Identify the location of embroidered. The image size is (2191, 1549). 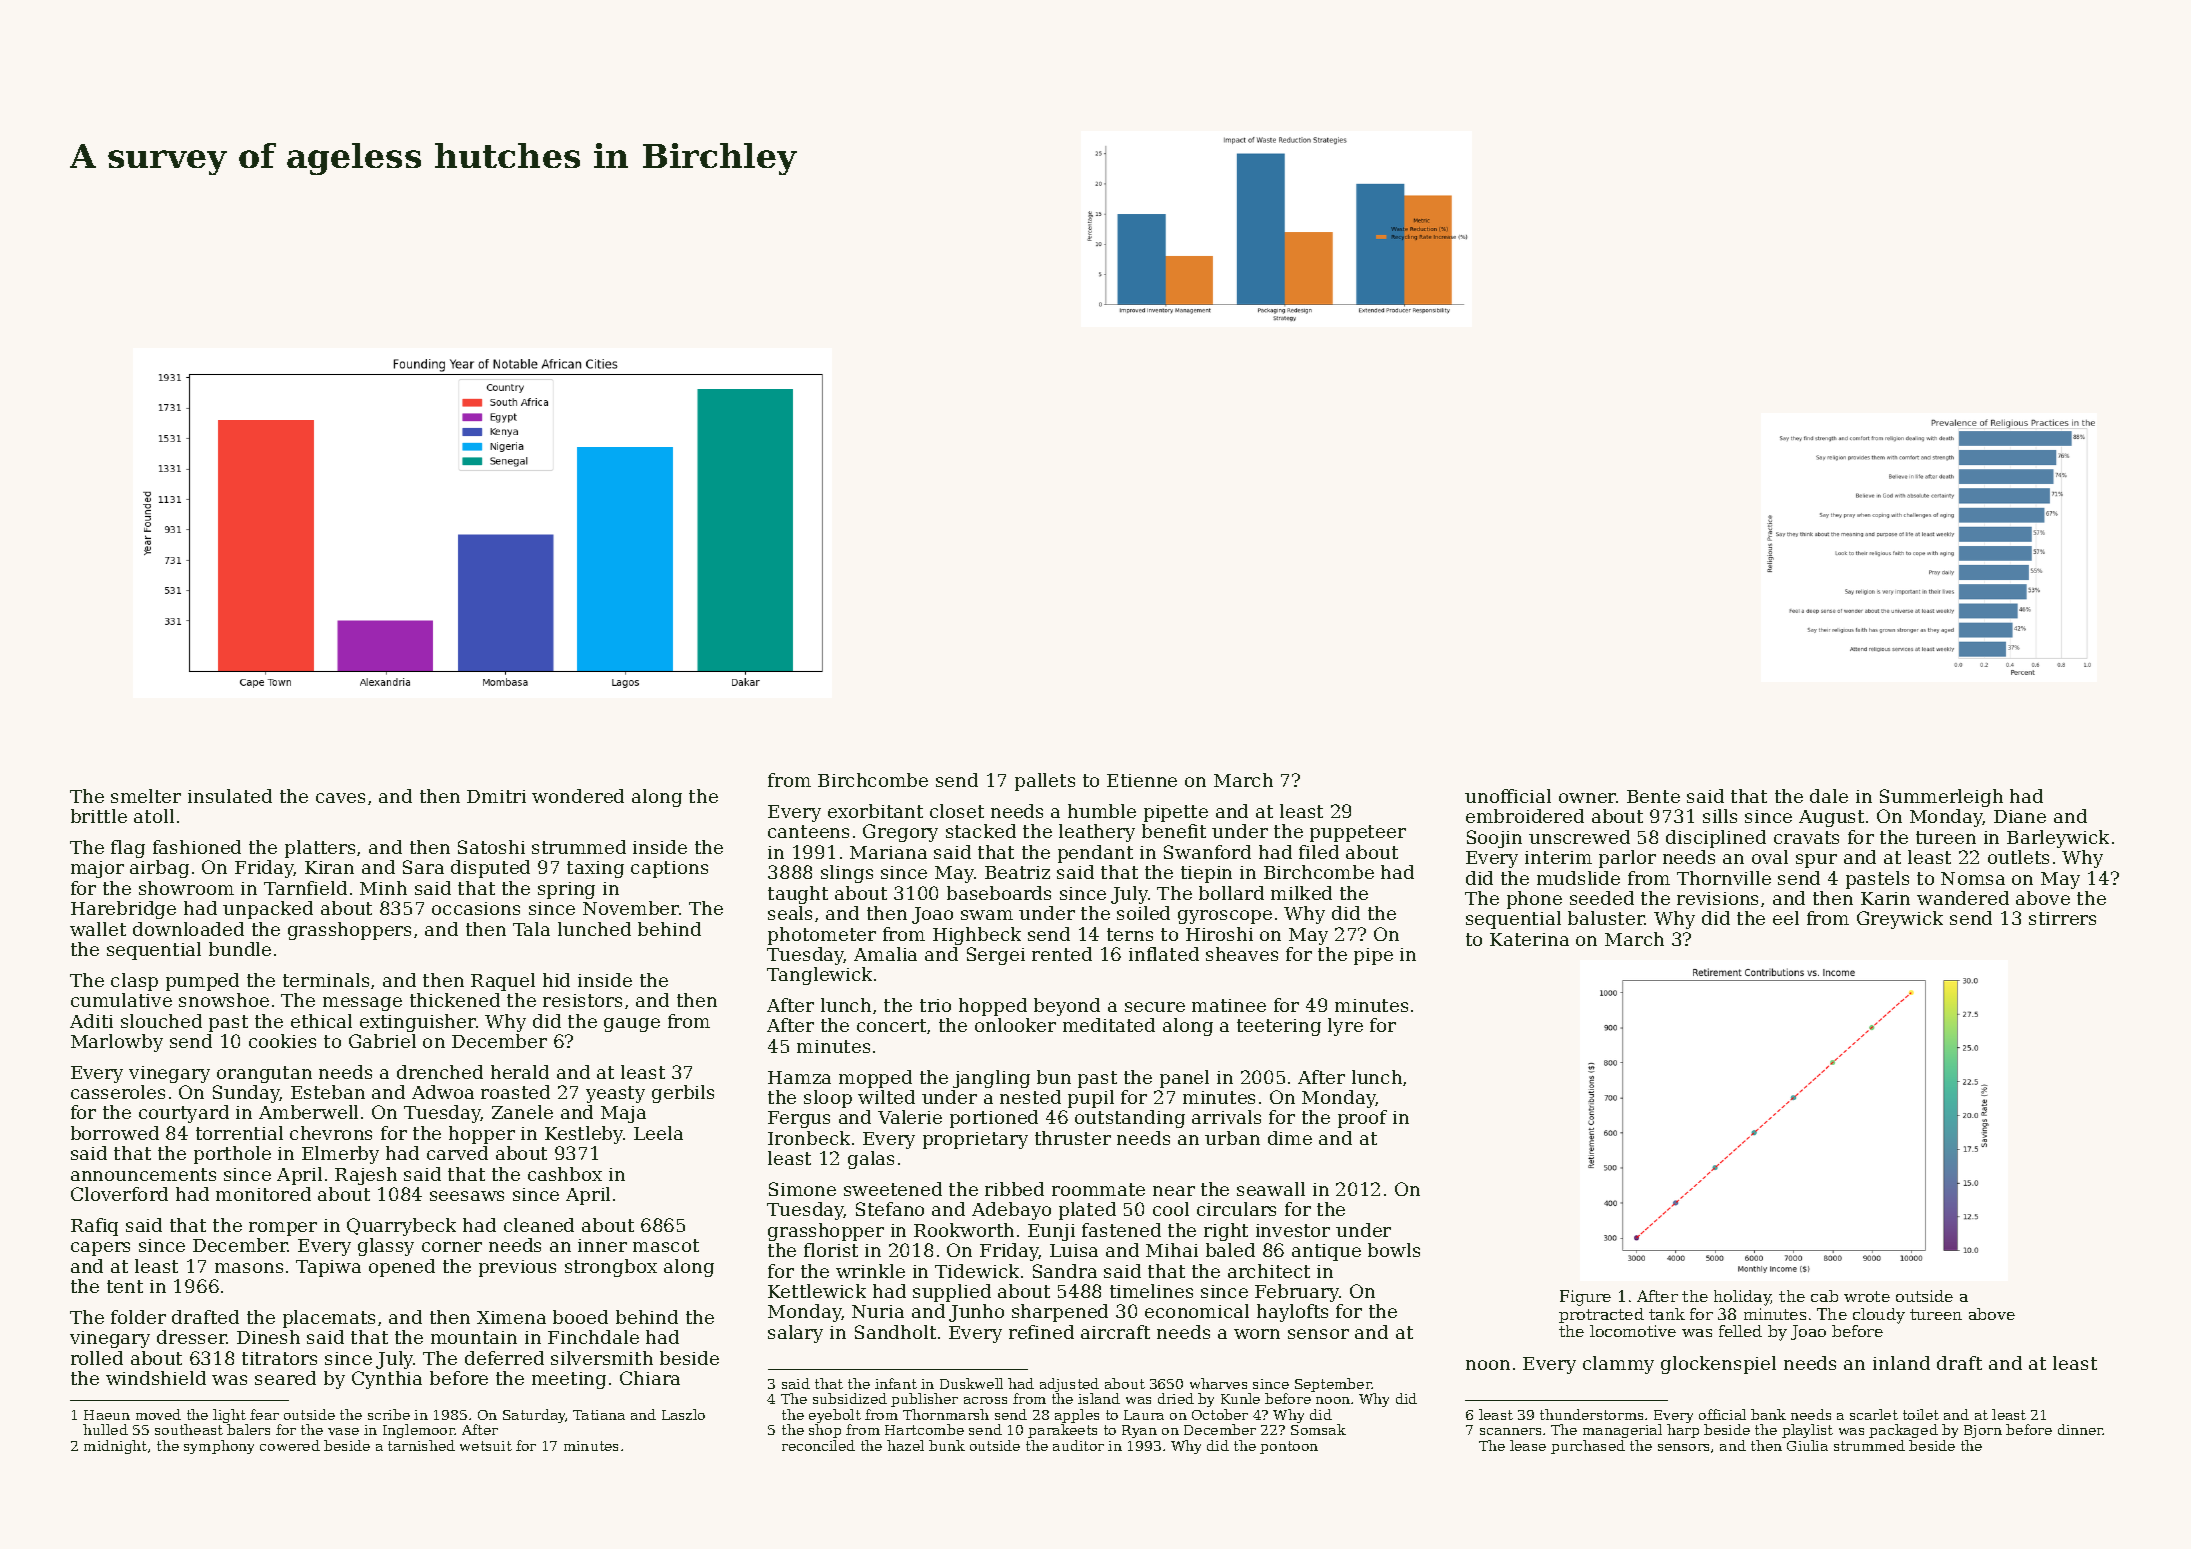
(1525, 816).
